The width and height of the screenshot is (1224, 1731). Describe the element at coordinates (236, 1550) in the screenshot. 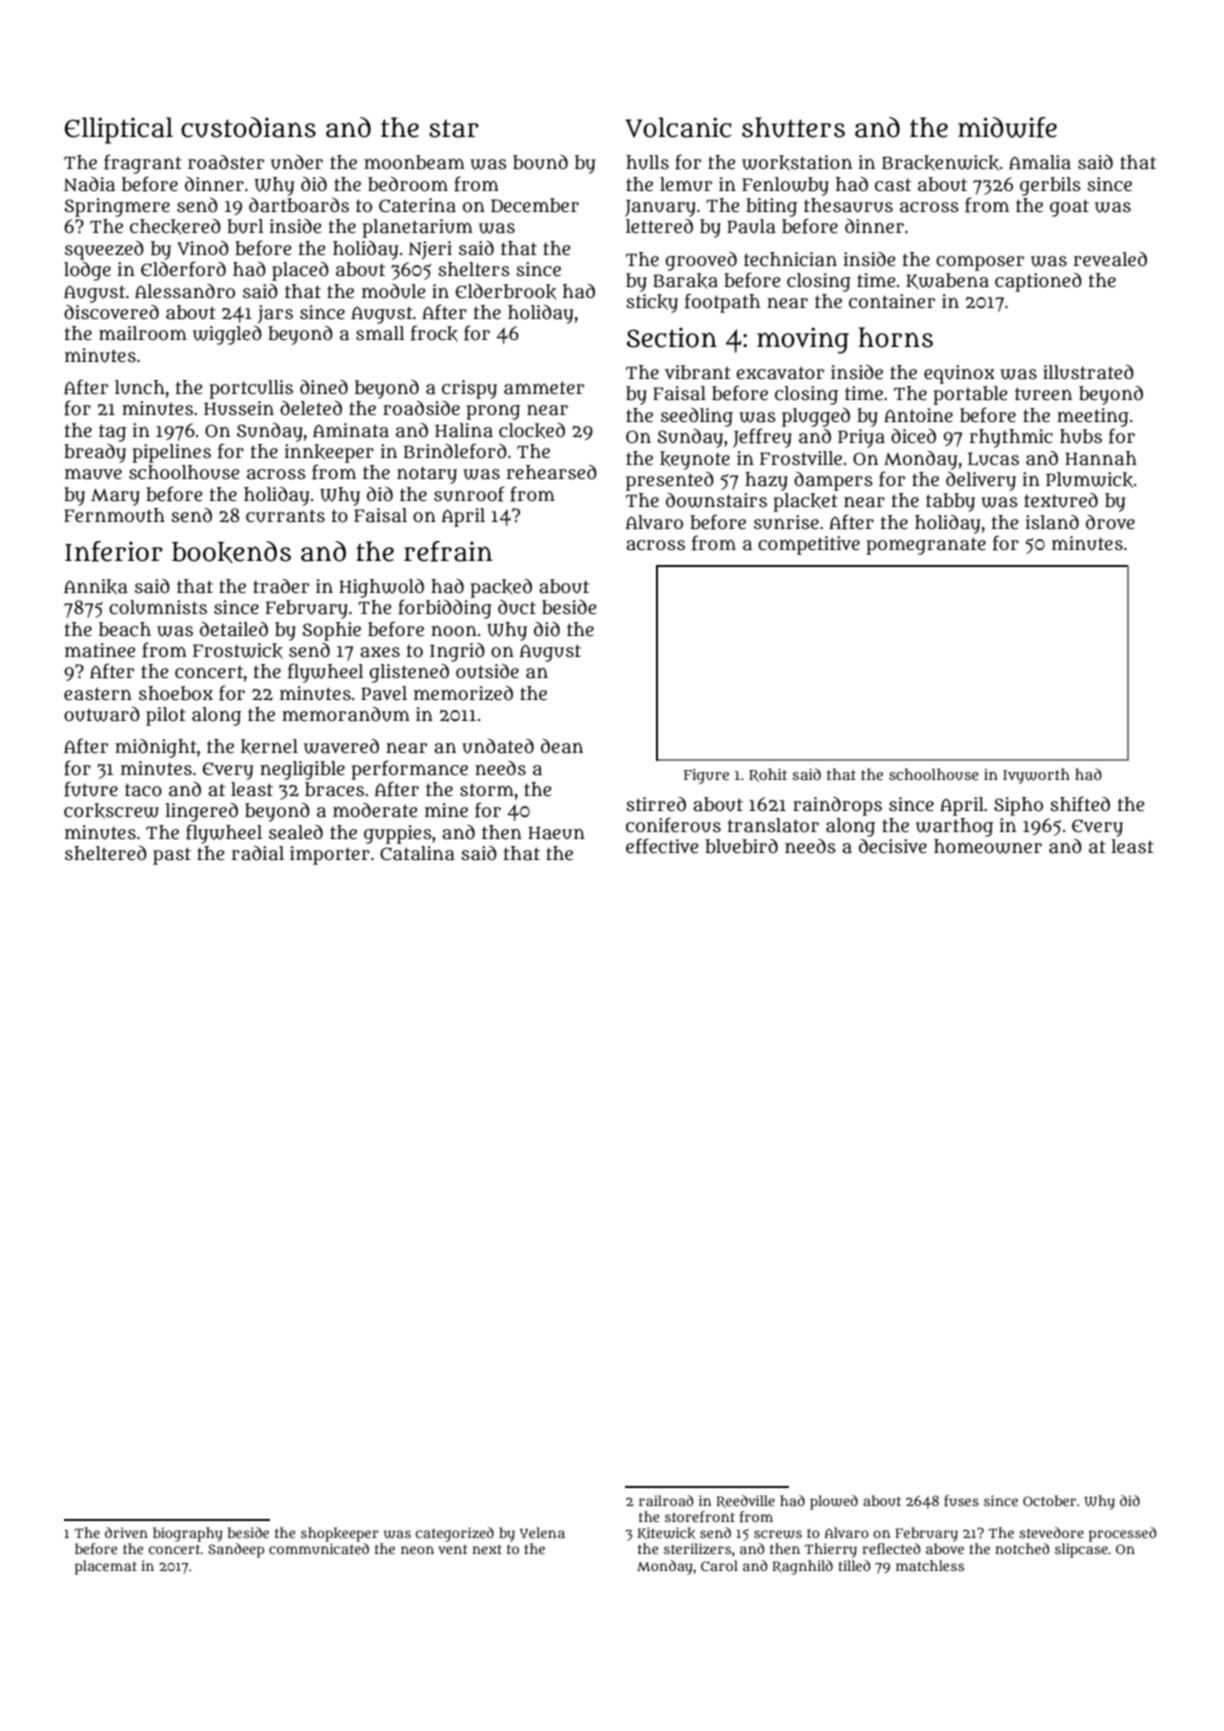

I see `Sandeep` at that location.
